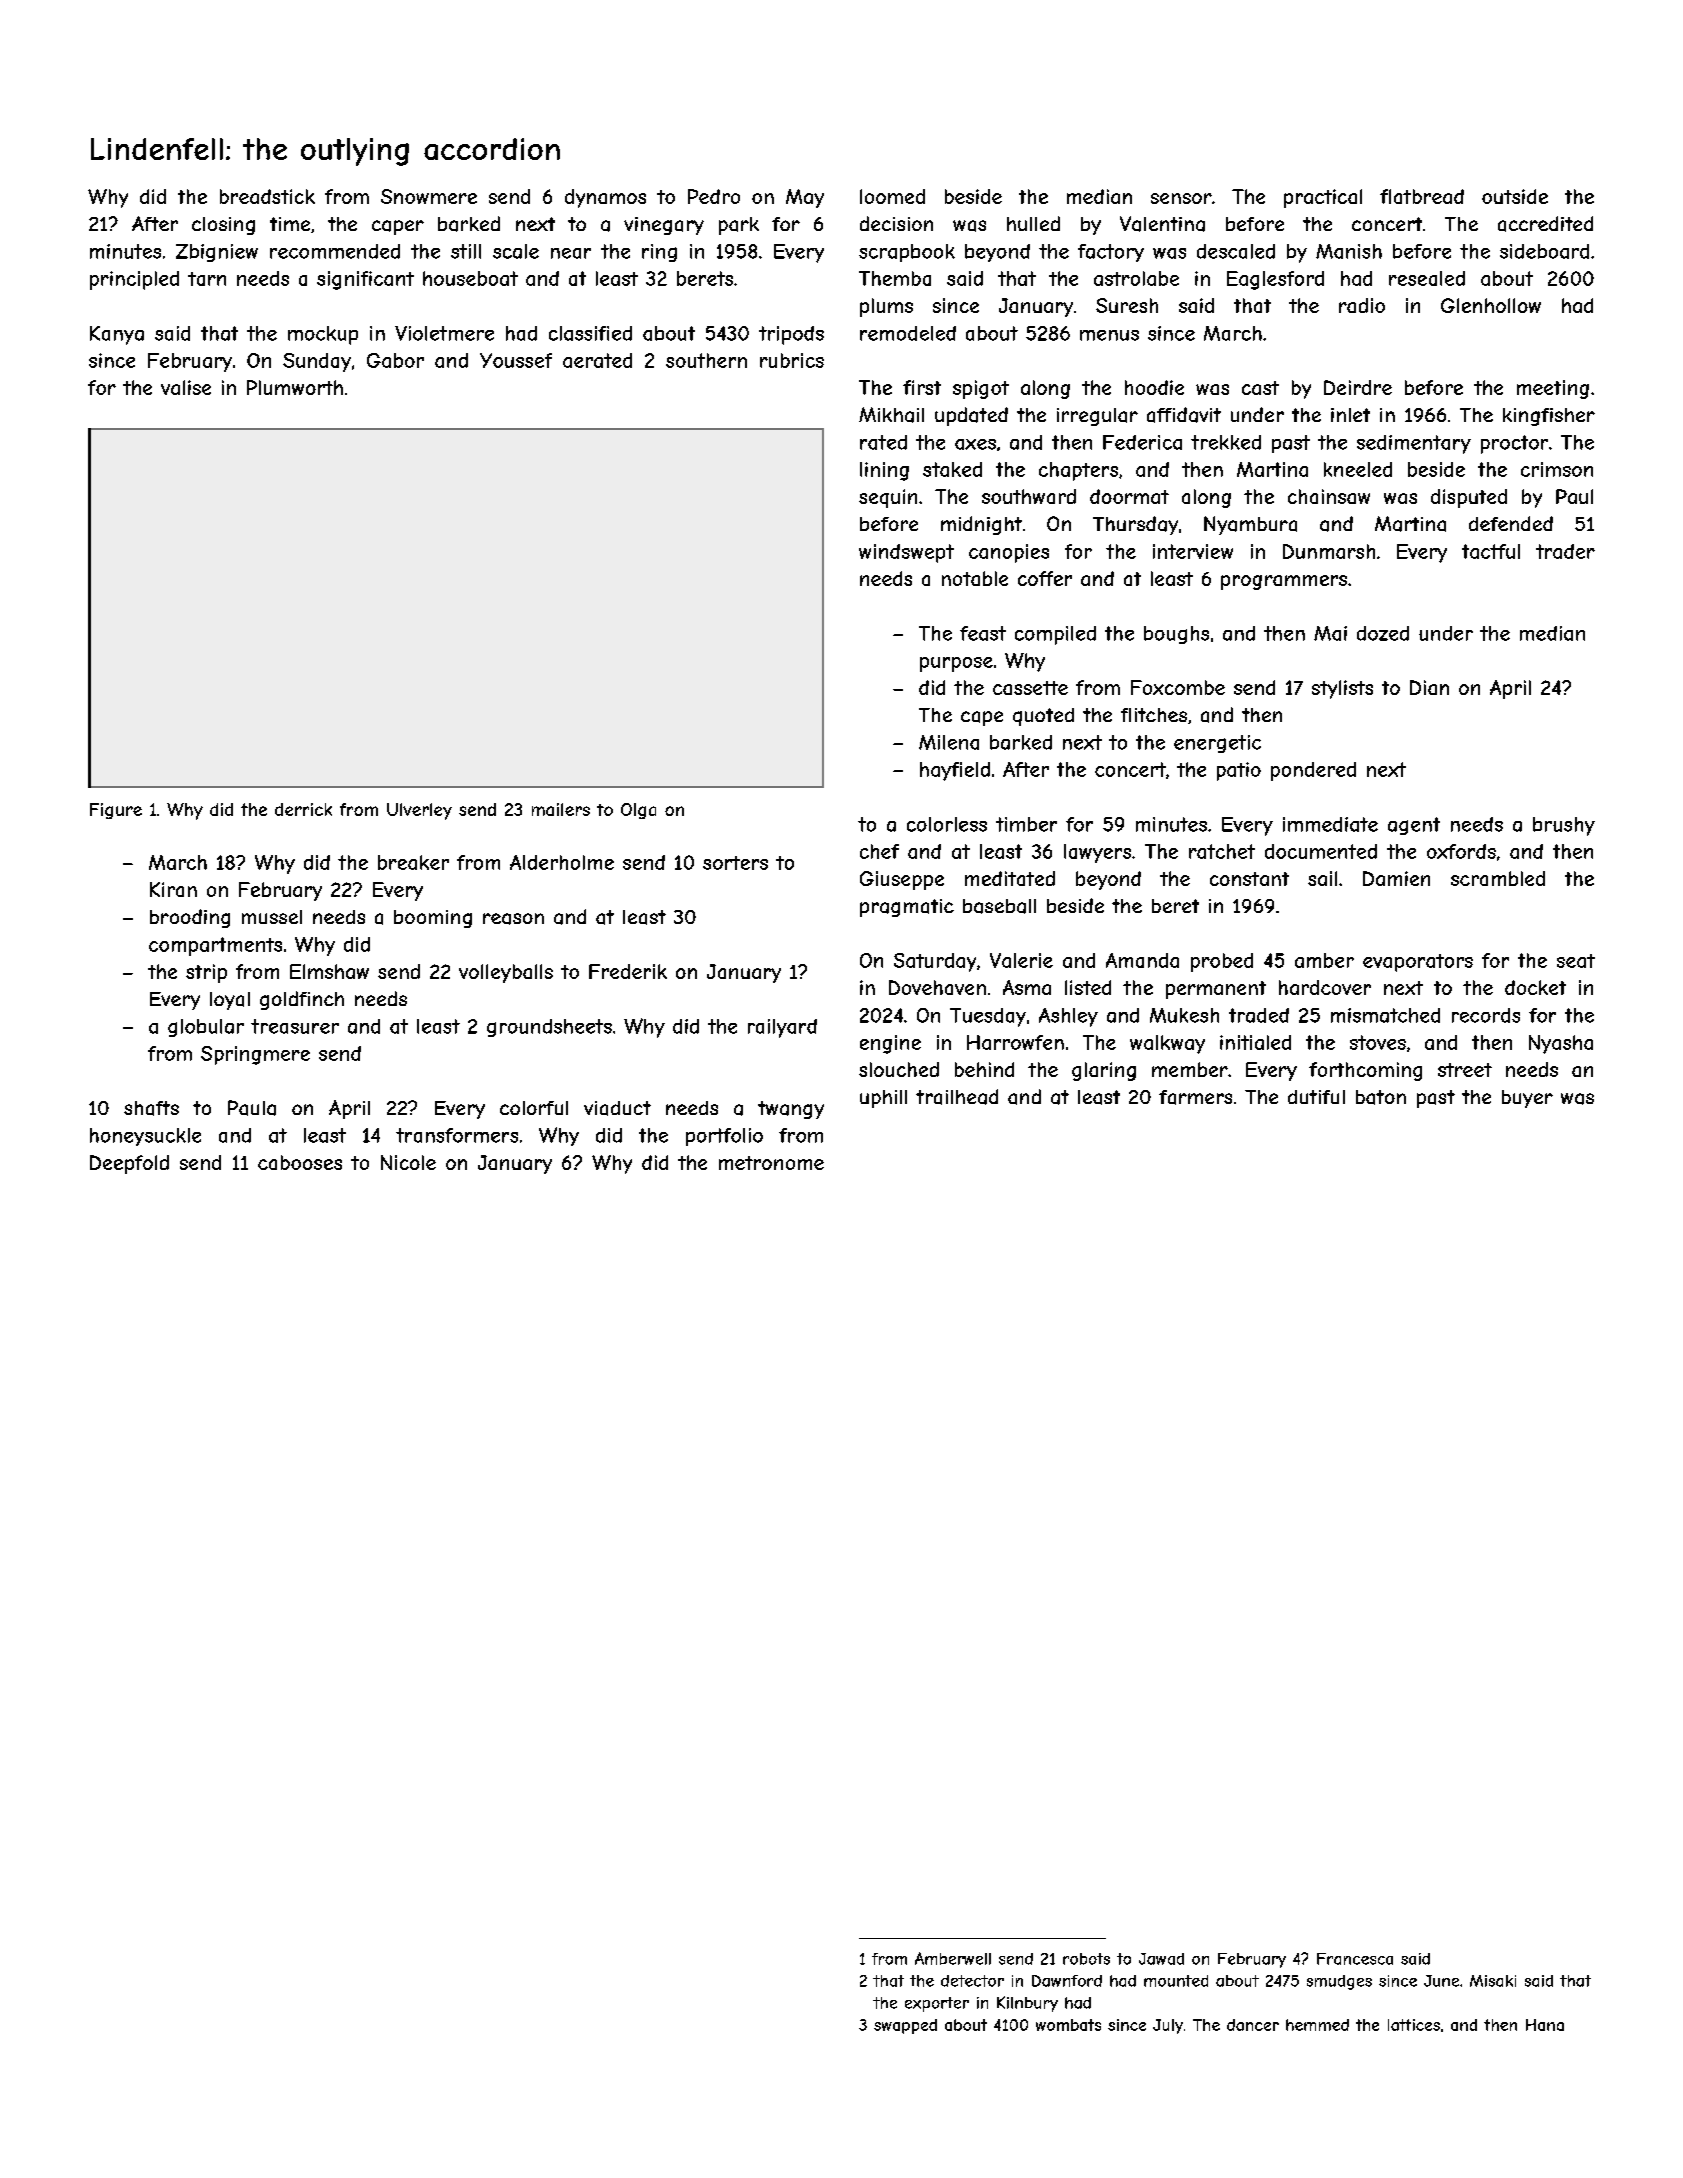  Describe the element at coordinates (892, 196) in the document. I see `loomed` at that location.
